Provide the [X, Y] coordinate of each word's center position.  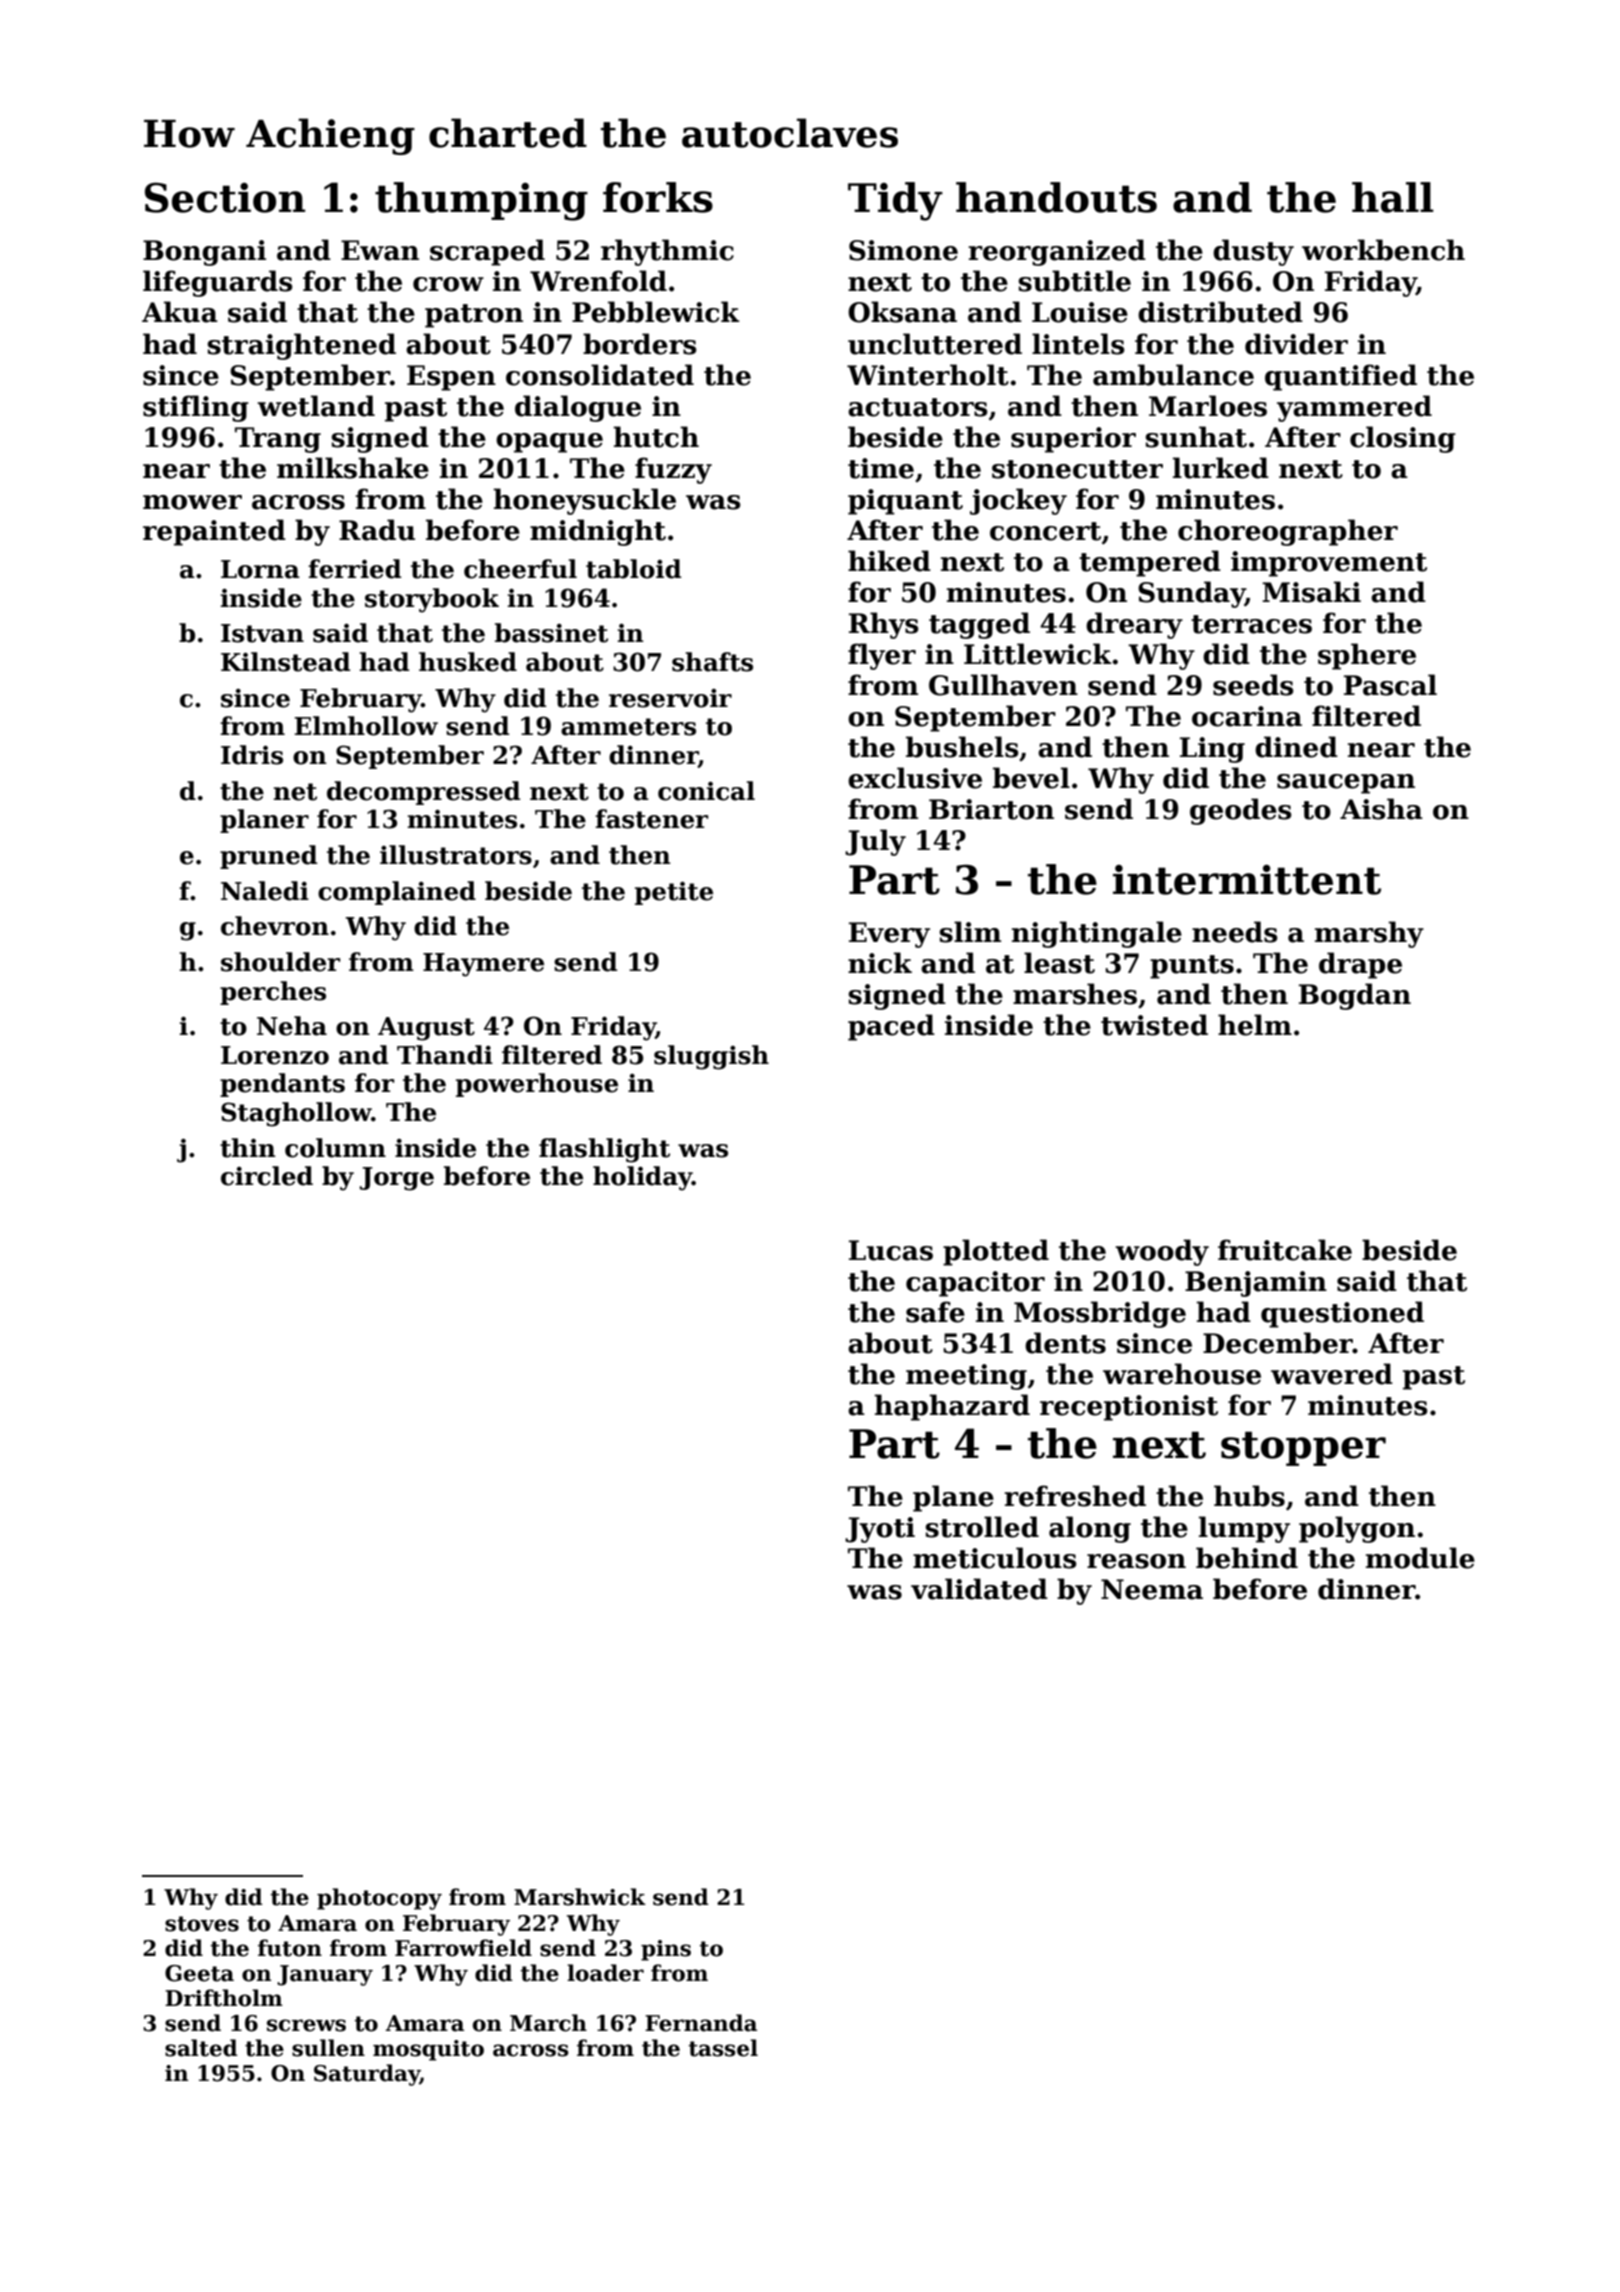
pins [666, 1950]
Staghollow [296, 1114]
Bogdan [1355, 996]
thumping [481, 201]
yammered [1354, 408]
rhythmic [667, 252]
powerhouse [537, 1085]
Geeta [199, 1973]
